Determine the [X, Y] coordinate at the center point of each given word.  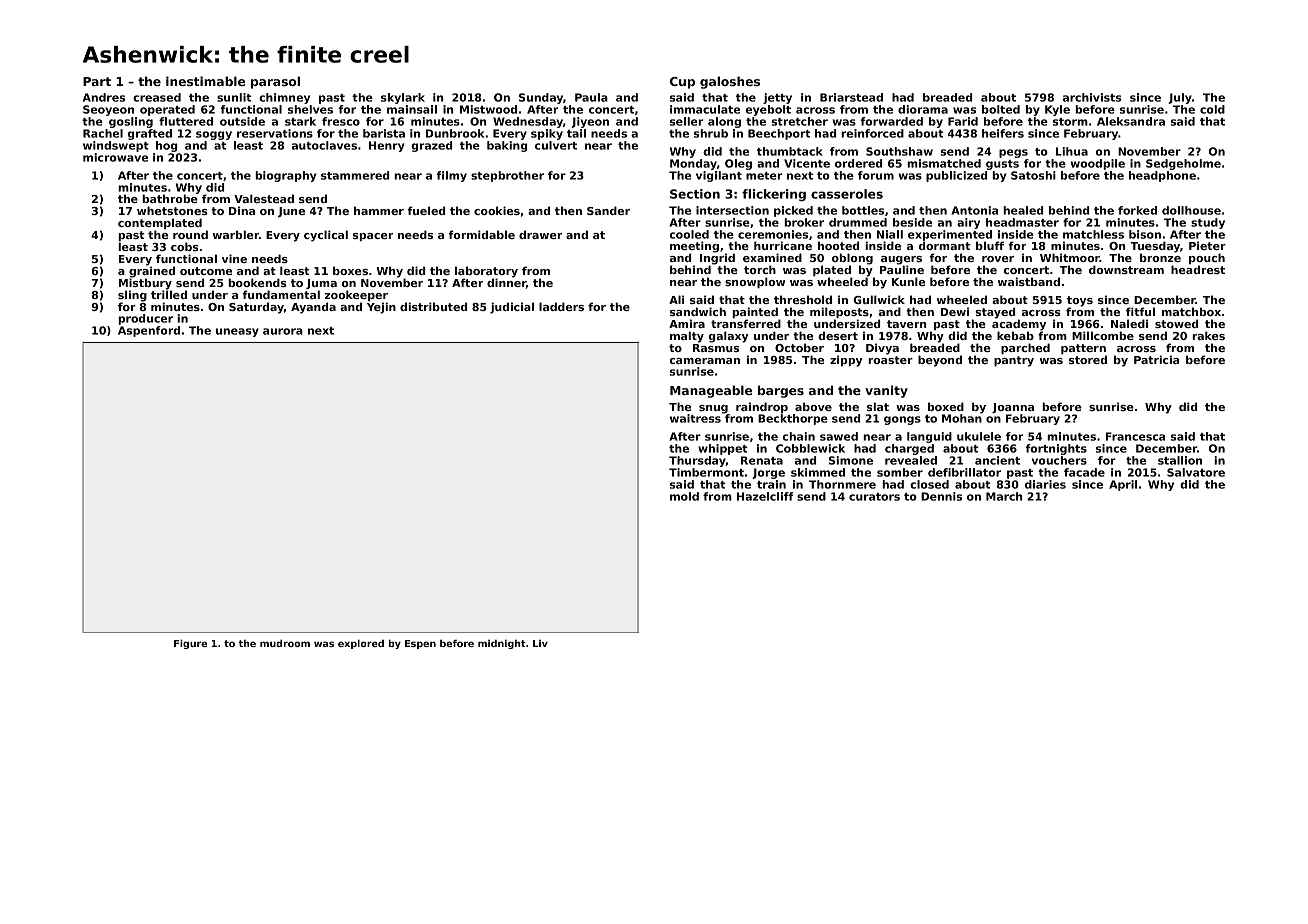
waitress [695, 418]
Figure [190, 644]
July [1180, 98]
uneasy [237, 332]
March [1004, 496]
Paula [591, 97]
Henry [386, 146]
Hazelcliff [765, 496]
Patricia [1156, 359]
